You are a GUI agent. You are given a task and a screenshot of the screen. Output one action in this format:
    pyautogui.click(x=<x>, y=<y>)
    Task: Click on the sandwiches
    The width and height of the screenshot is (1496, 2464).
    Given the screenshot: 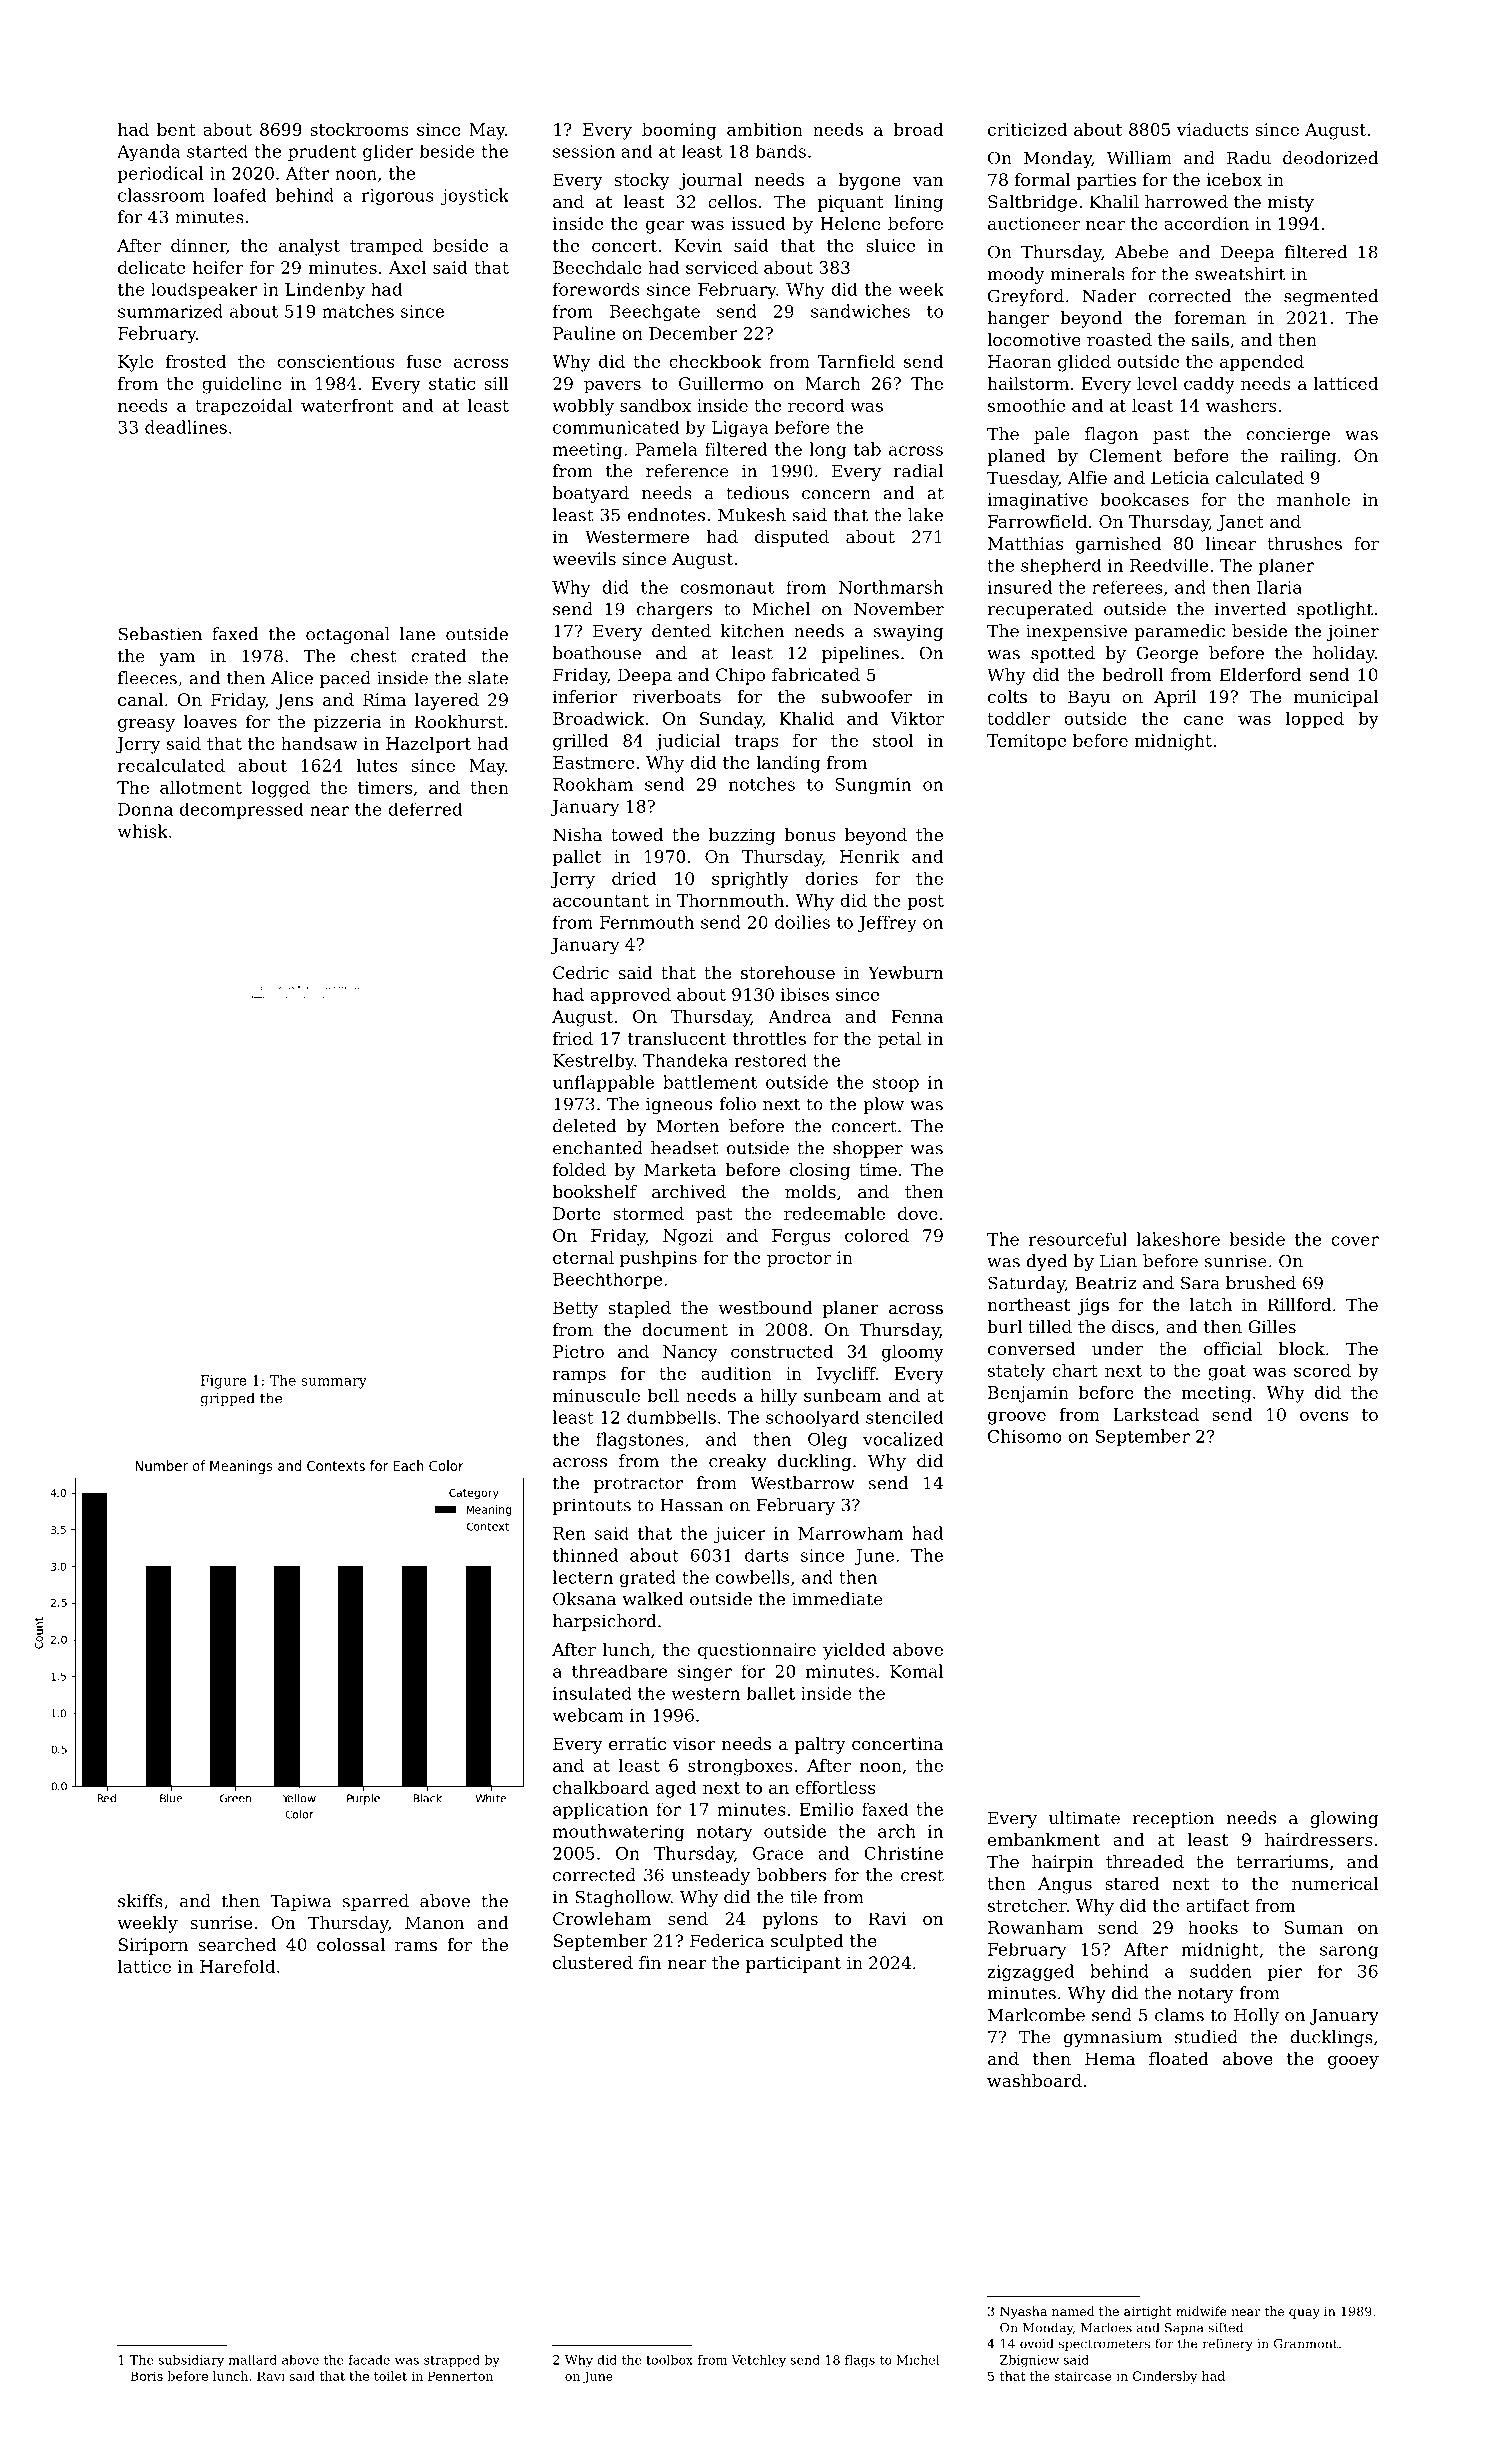 What is the action you would take?
    pyautogui.click(x=860, y=311)
